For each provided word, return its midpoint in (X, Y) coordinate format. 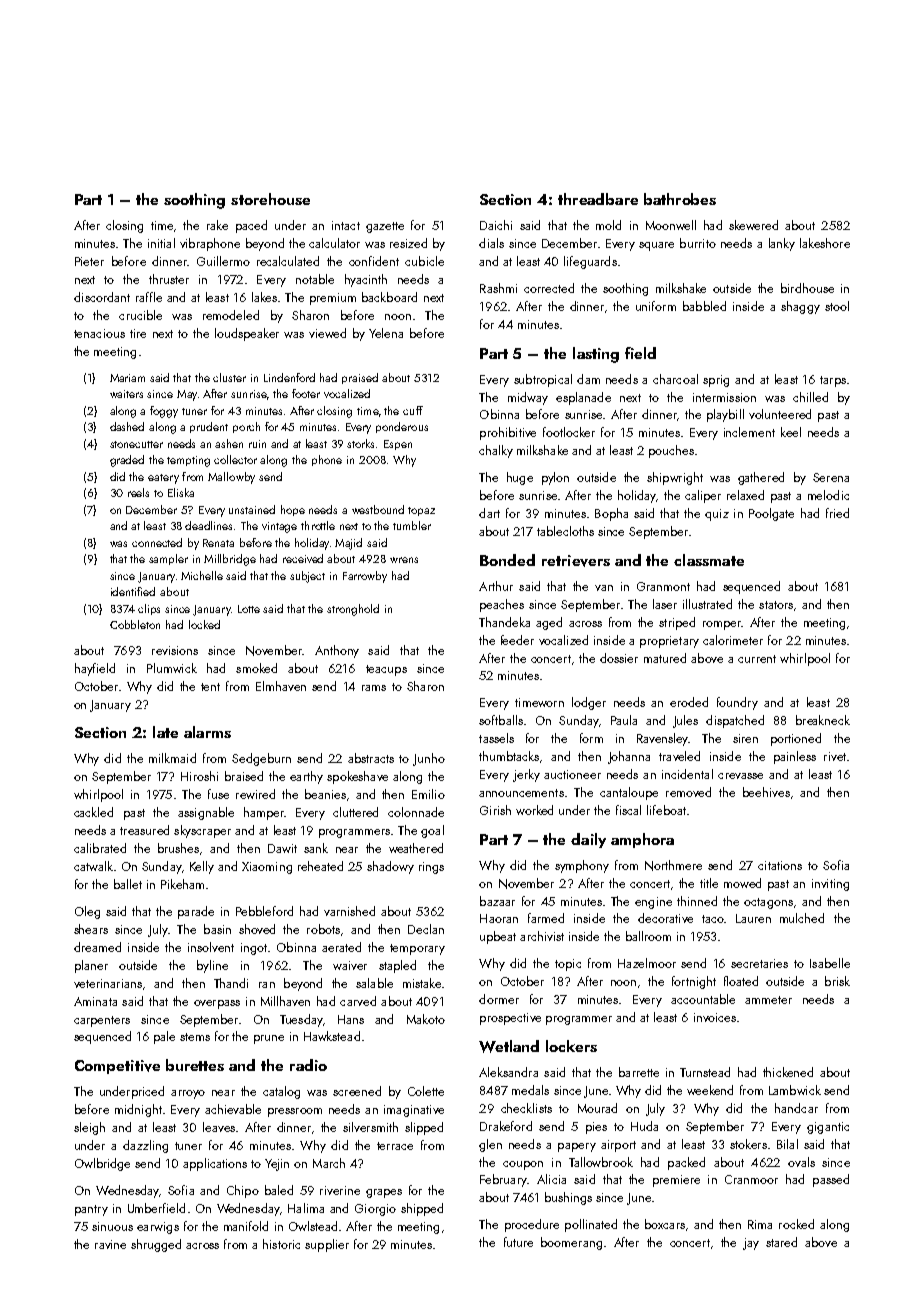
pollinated (591, 1225)
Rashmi (498, 288)
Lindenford (289, 377)
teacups (386, 670)
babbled (704, 306)
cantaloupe (629, 793)
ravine (110, 1244)
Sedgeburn (261, 759)
